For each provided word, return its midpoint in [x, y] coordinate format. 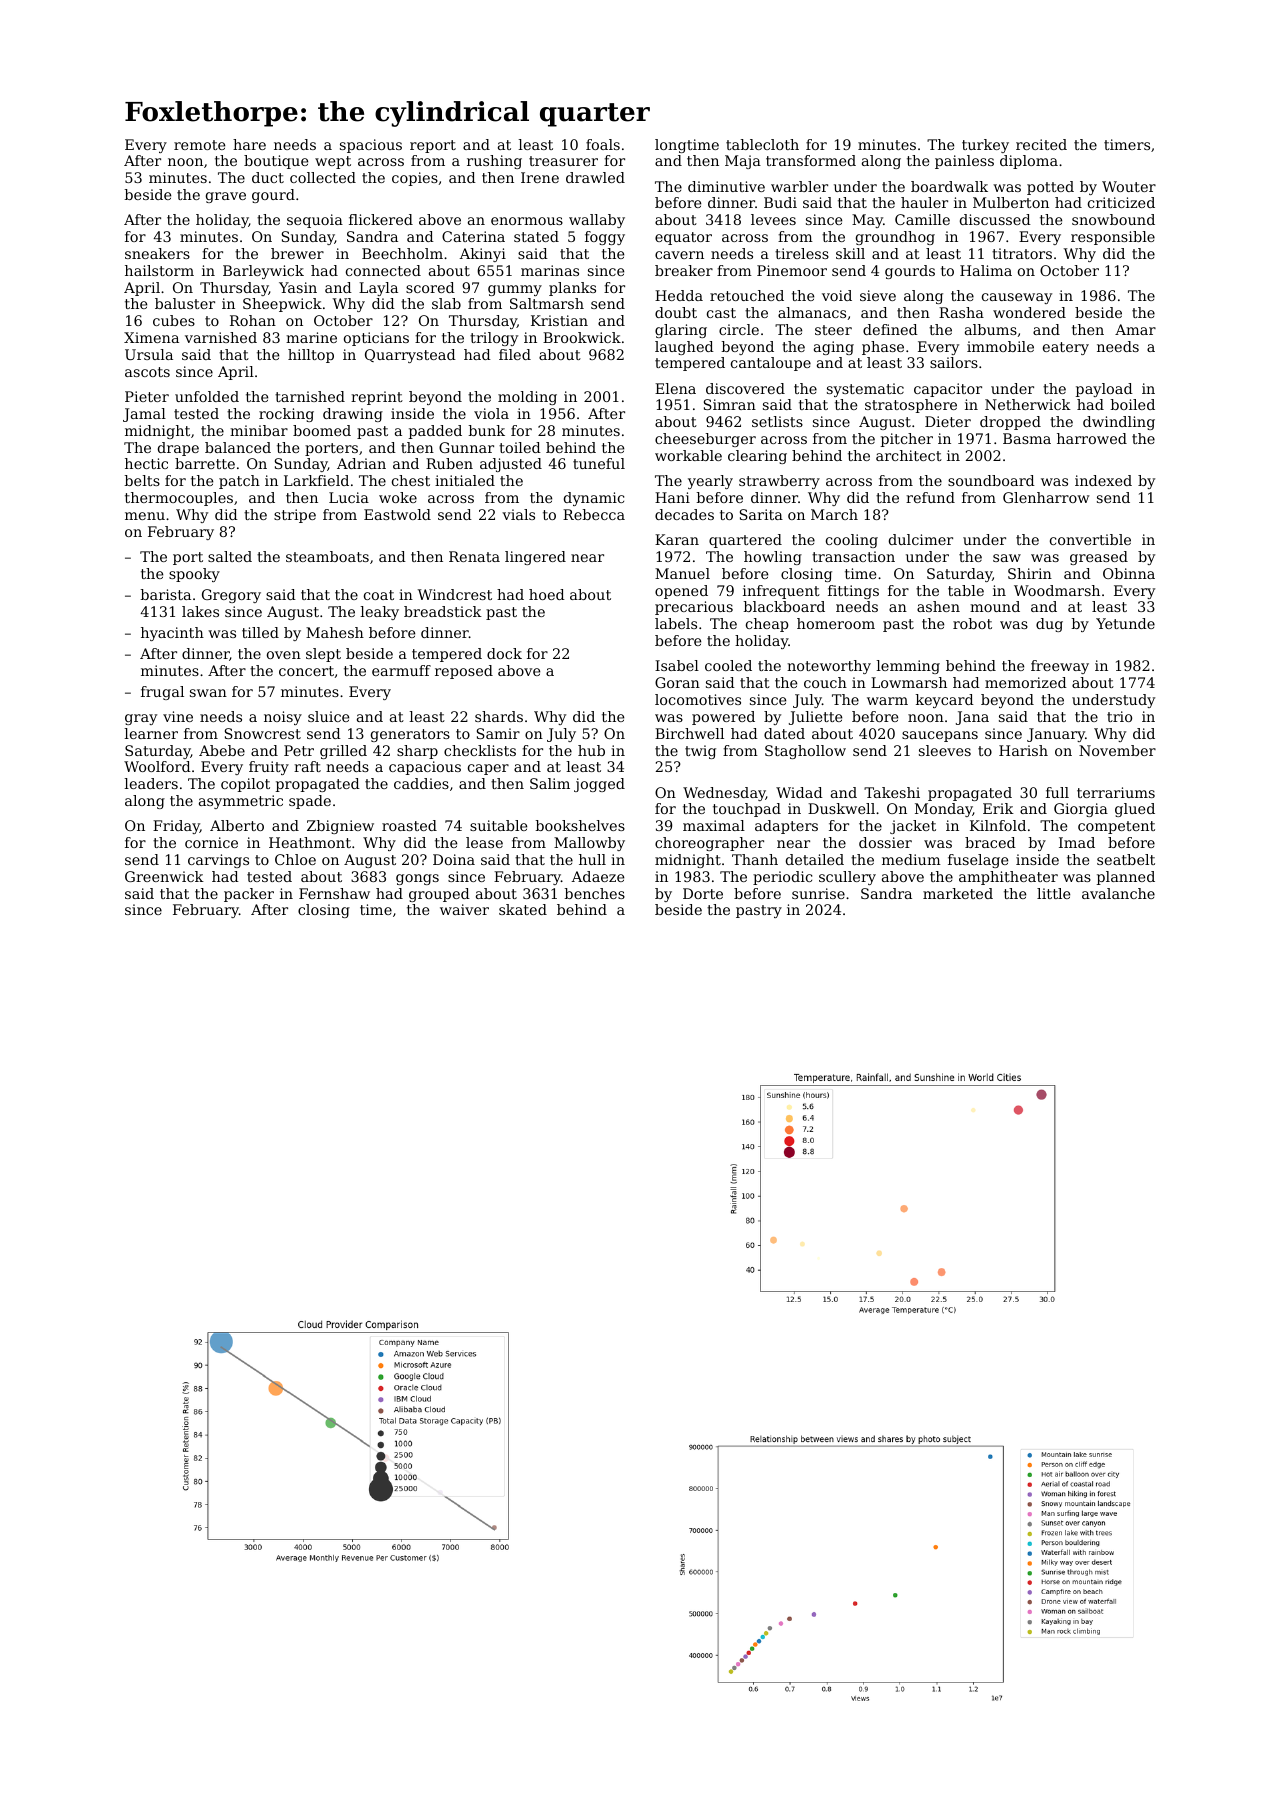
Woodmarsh [1057, 590]
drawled [595, 177]
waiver [464, 909]
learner [151, 733]
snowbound [1113, 219]
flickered [381, 219]
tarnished [310, 396]
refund [930, 497]
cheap [767, 625]
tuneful [599, 463]
